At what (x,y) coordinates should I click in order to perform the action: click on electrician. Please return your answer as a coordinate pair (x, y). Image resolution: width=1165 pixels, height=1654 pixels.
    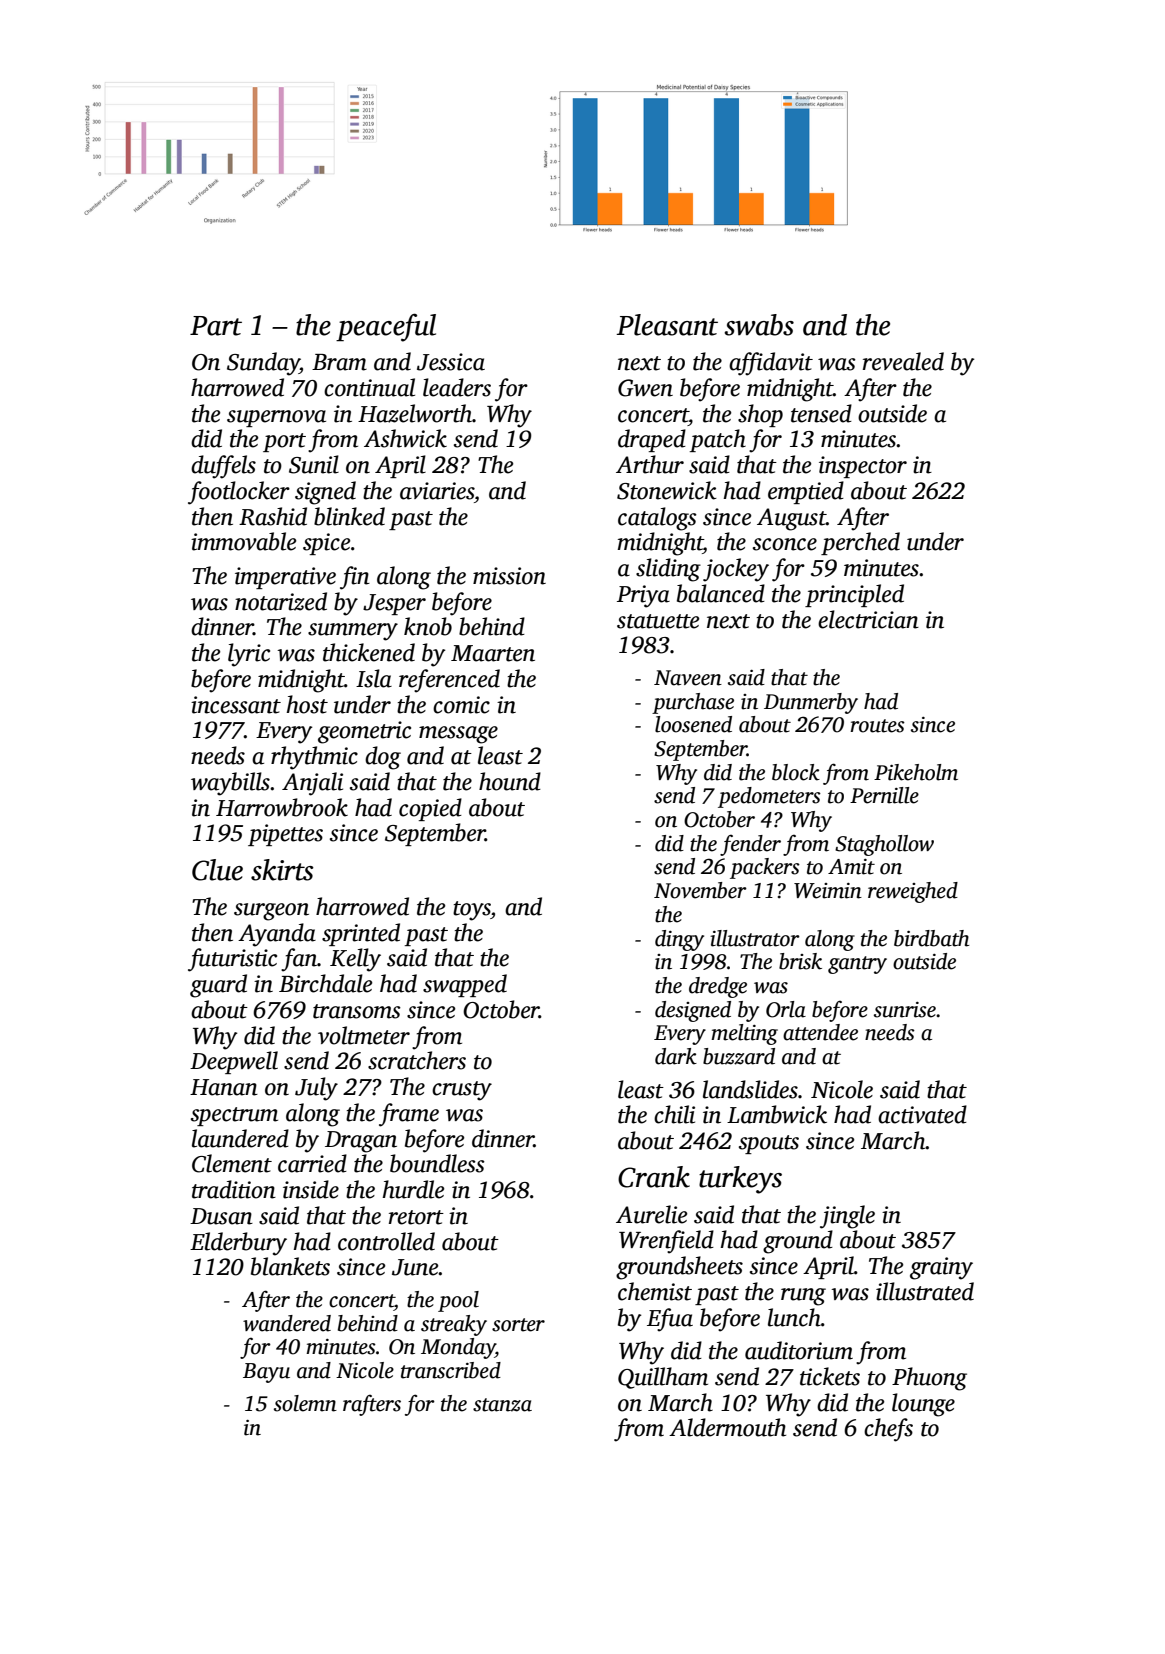
    Looking at the image, I should click on (868, 619).
